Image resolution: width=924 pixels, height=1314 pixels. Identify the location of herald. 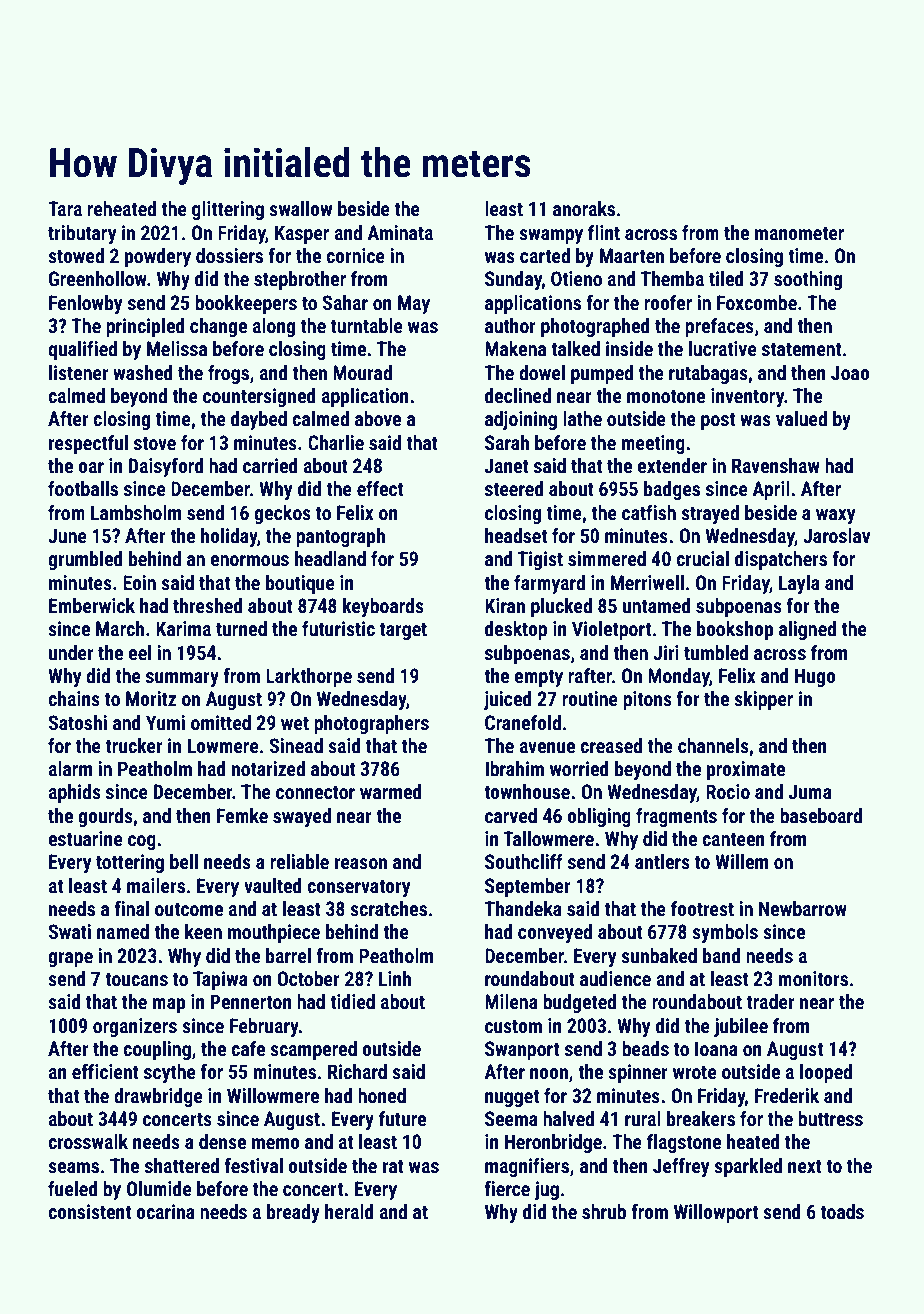
(349, 1211).
